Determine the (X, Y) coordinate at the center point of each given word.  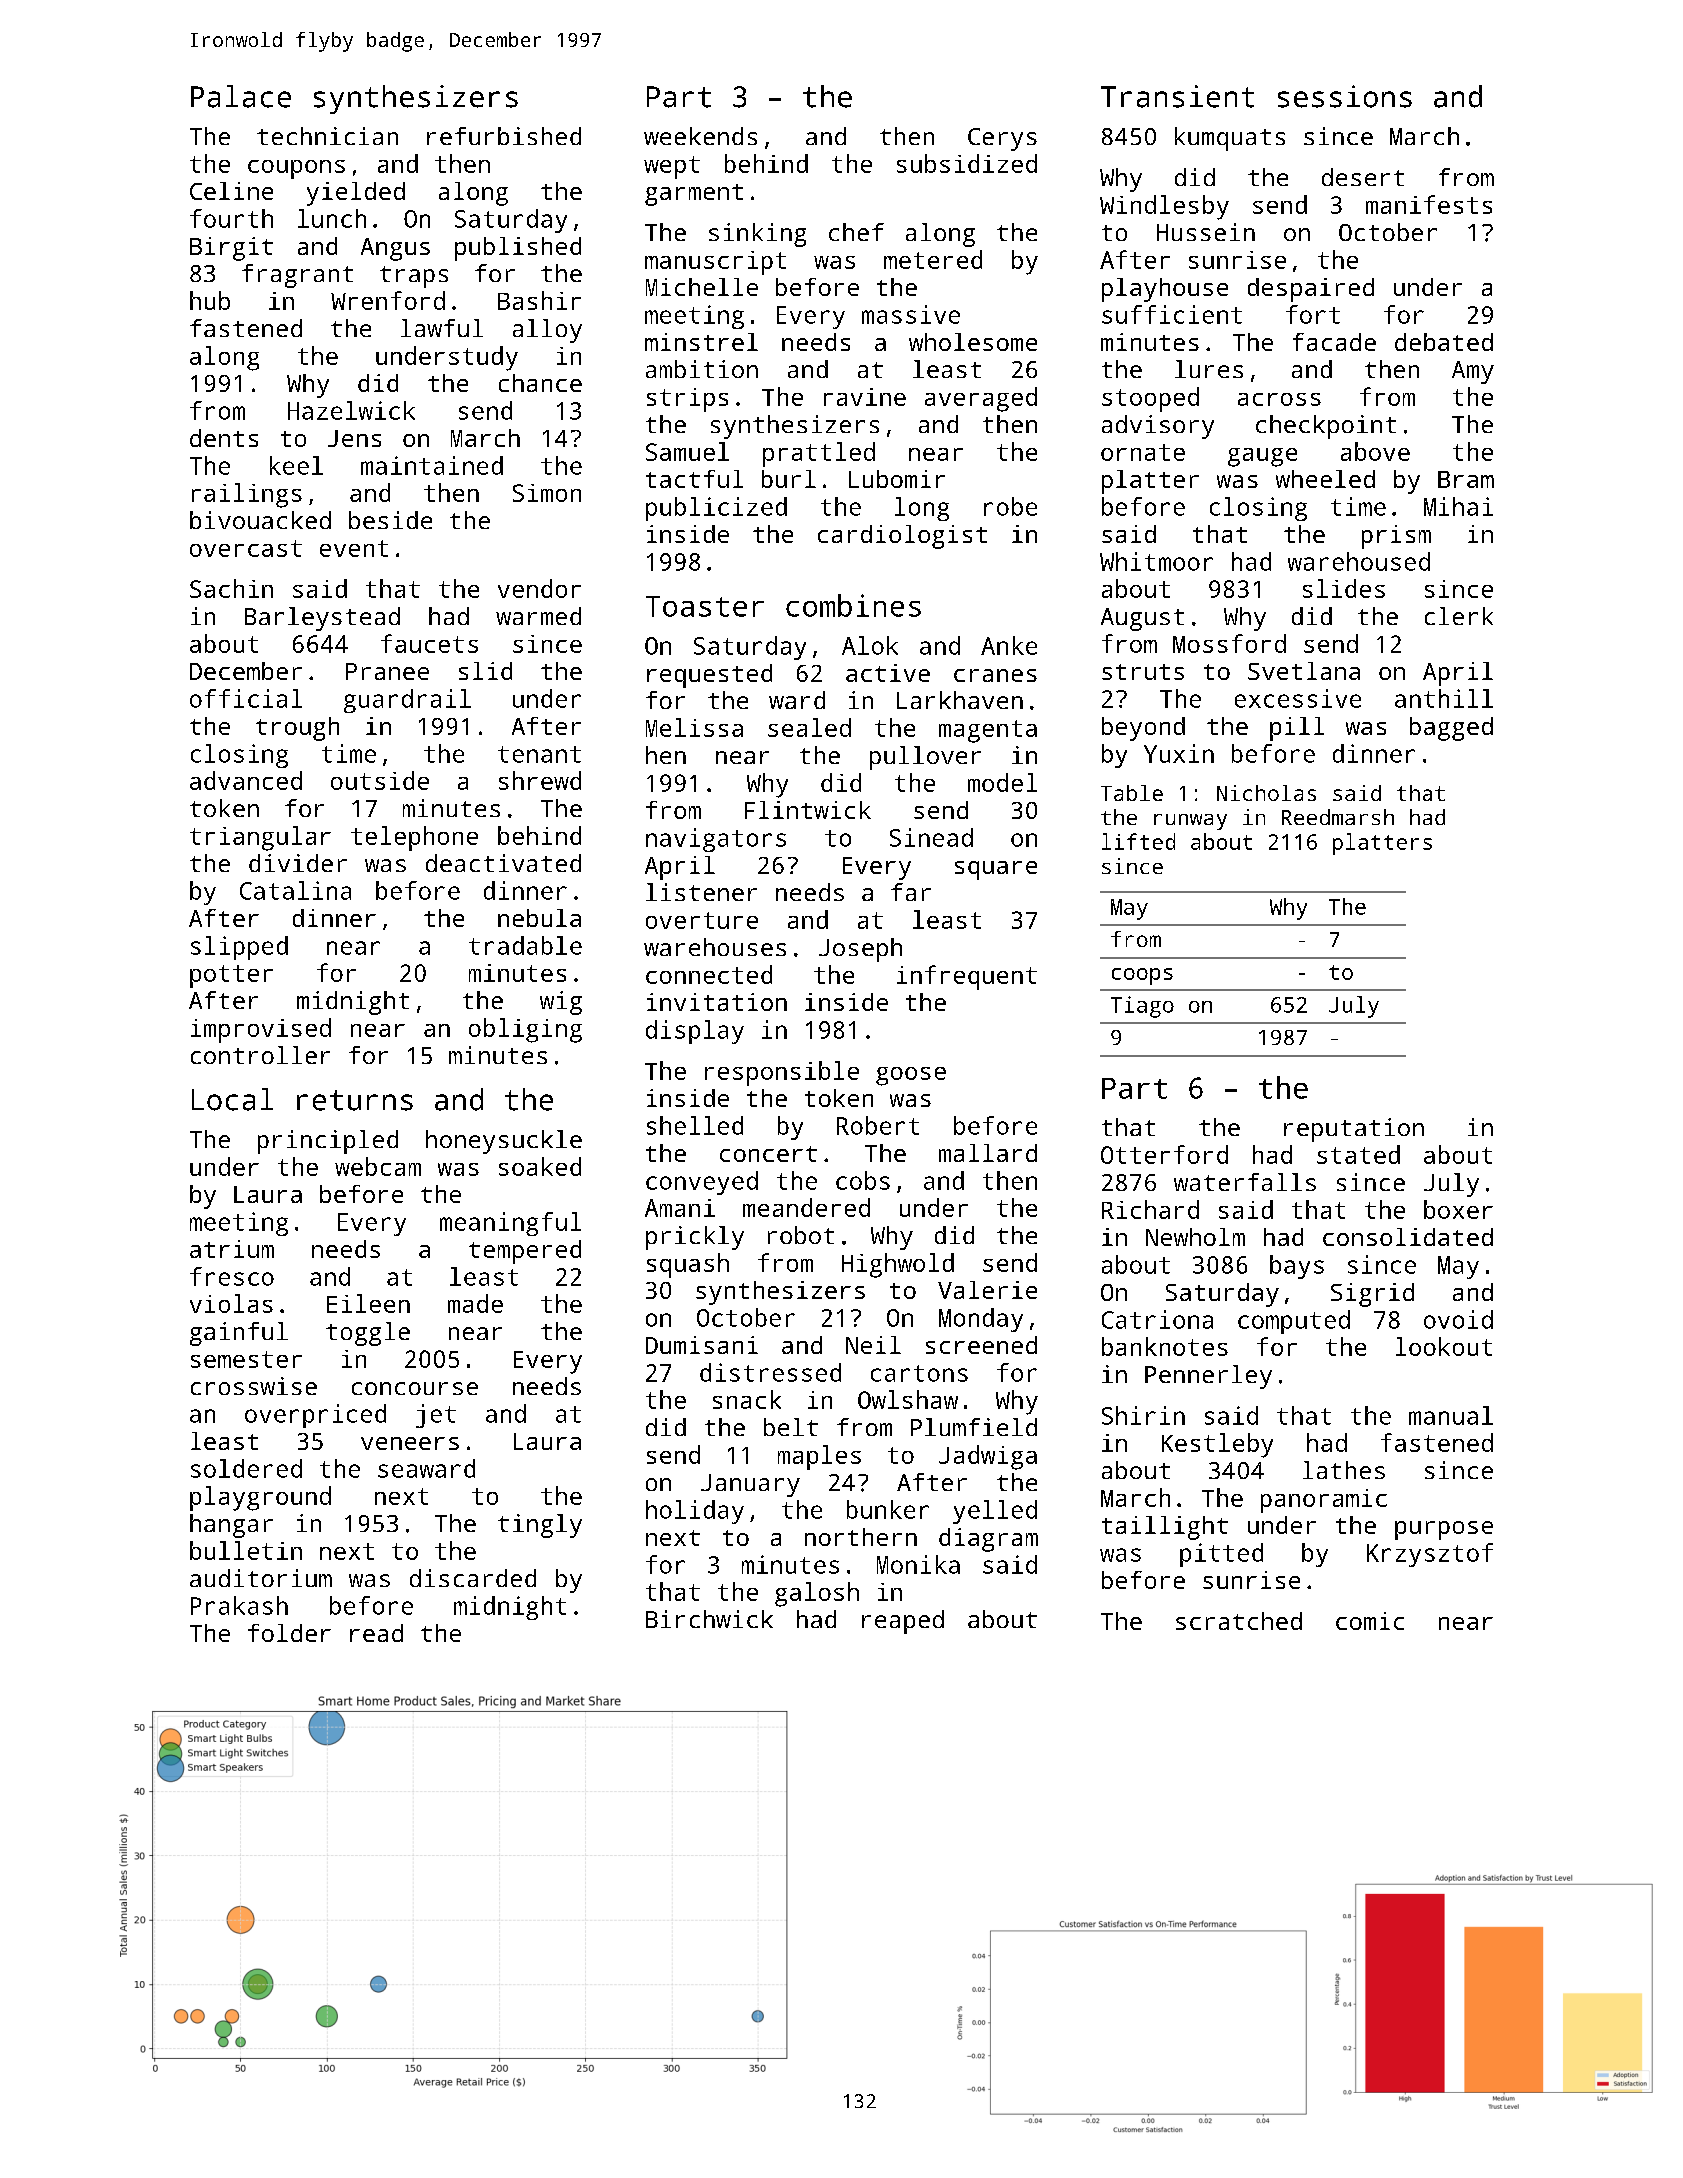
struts (1143, 672)
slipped (239, 948)
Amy (1473, 372)
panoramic (1324, 1501)
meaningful (510, 1224)
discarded (473, 1578)
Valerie (987, 1290)
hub (210, 300)
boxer (1458, 1209)
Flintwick (808, 810)
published (518, 249)
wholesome (973, 342)
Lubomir (897, 479)
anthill (1444, 698)
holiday (695, 1512)
